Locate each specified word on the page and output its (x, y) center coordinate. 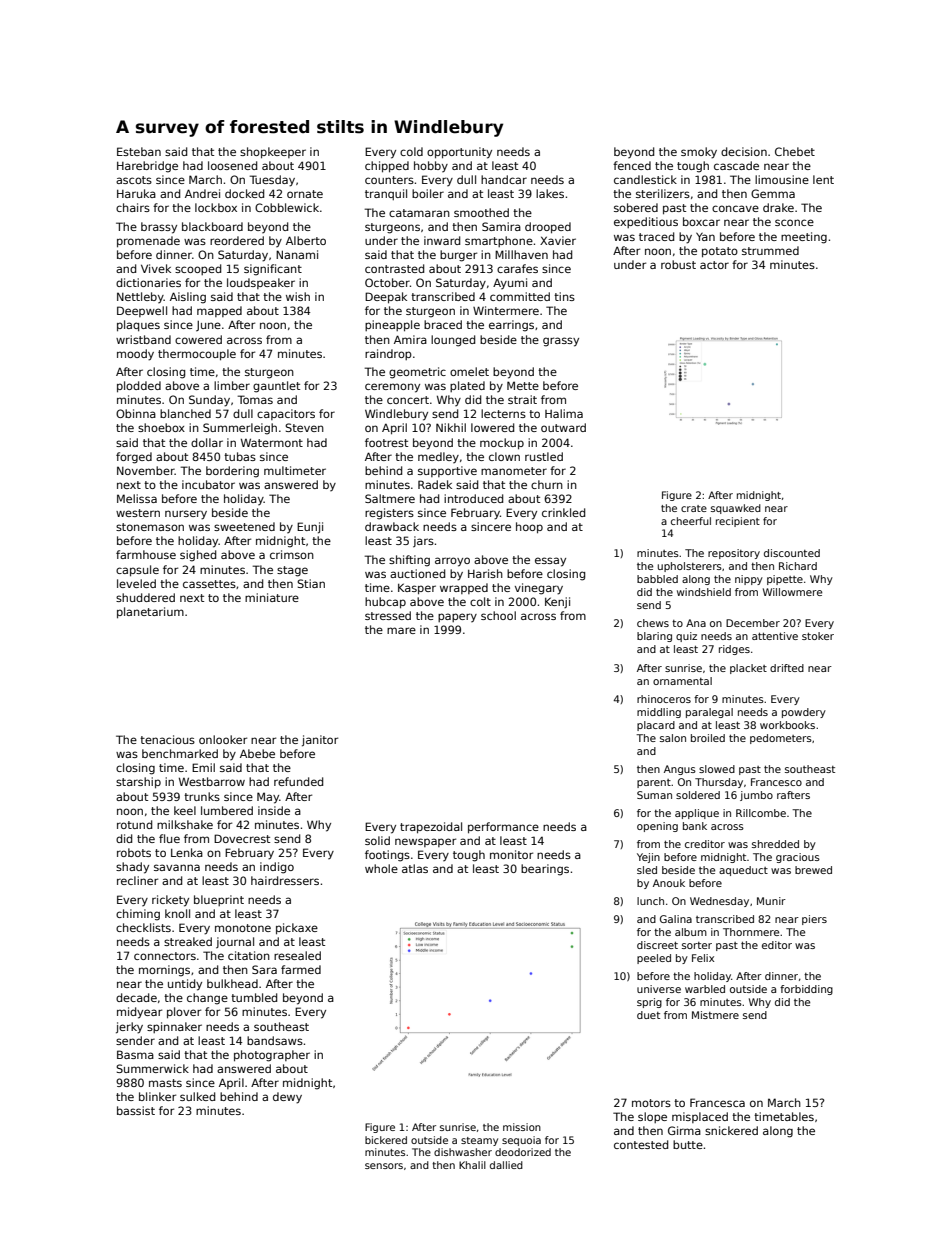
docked (244, 193)
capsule (137, 571)
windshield (704, 592)
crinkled (563, 512)
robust (678, 264)
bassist (136, 1110)
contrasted (394, 268)
